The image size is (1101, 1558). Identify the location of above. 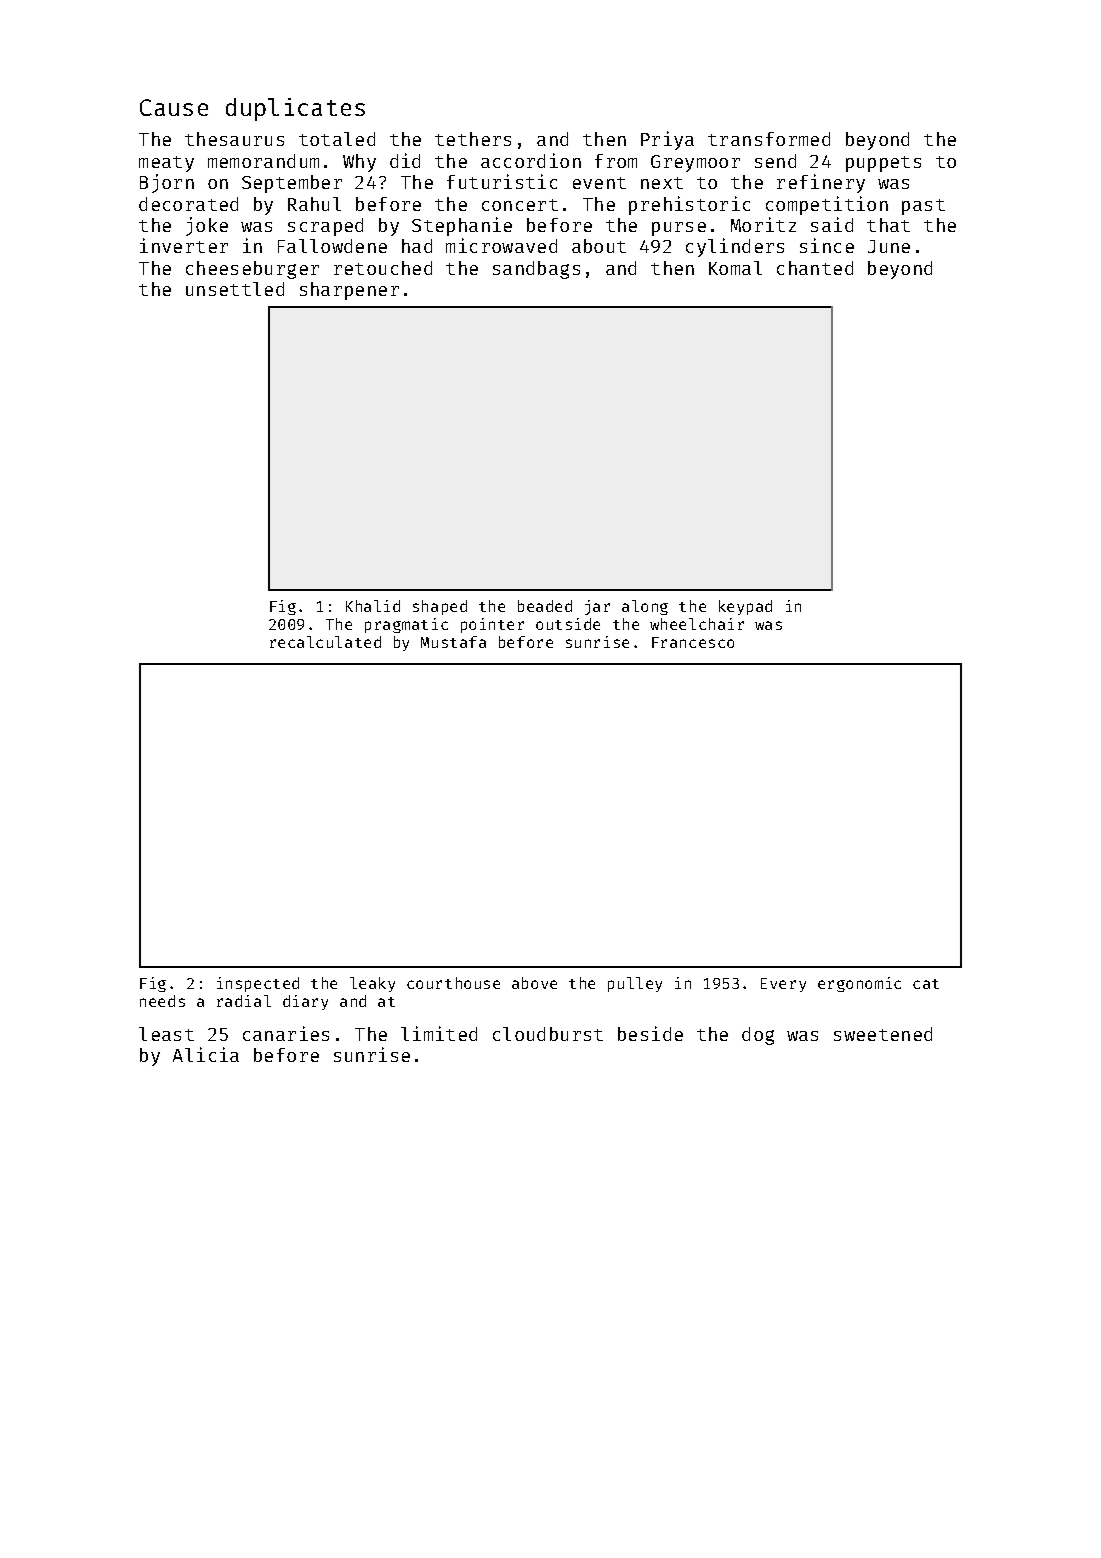
(534, 983).
